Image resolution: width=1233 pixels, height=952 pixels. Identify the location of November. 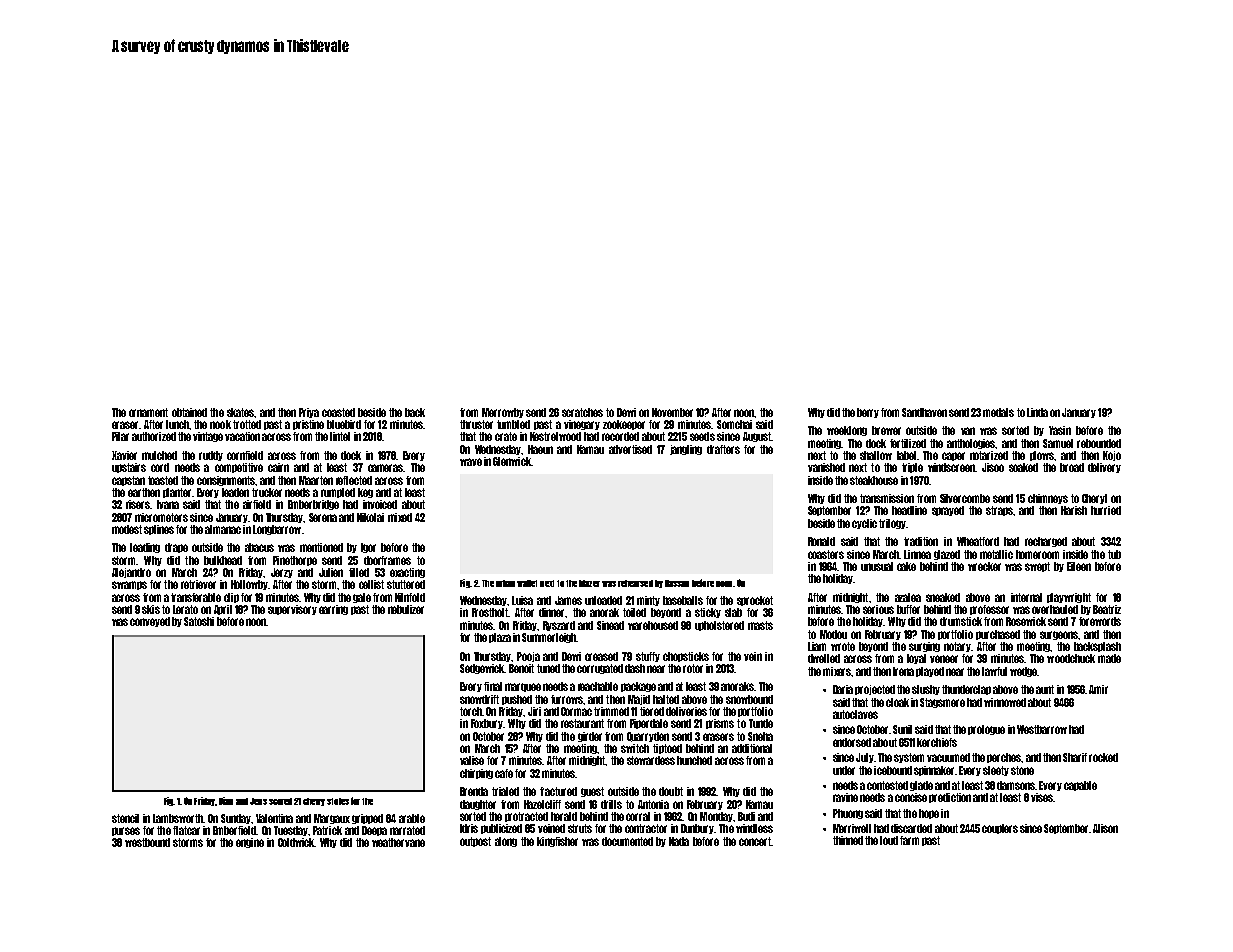
(672, 412).
